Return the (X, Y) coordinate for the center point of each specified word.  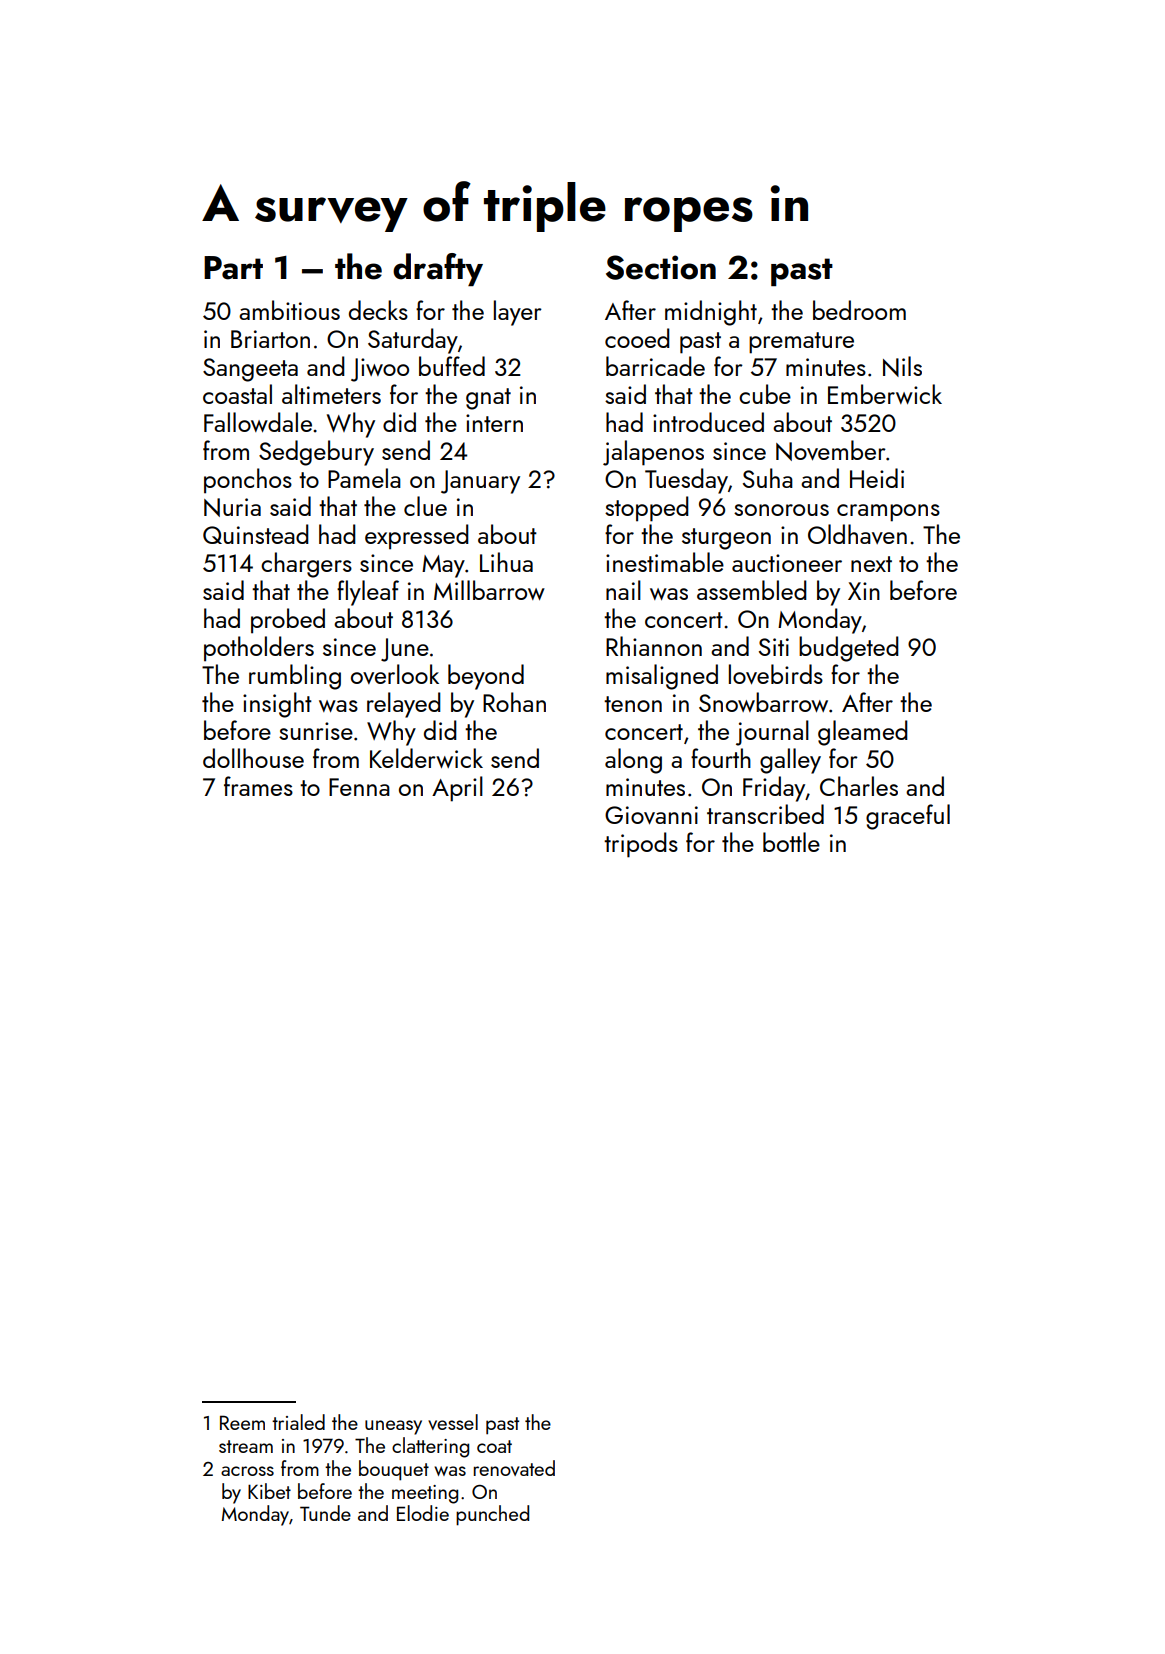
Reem (242, 1422)
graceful (908, 817)
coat (494, 1446)
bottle (791, 842)
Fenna (359, 787)
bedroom (859, 310)
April (457, 789)
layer (518, 313)
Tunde (325, 1513)
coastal (237, 394)
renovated (514, 1468)
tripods (641, 845)
